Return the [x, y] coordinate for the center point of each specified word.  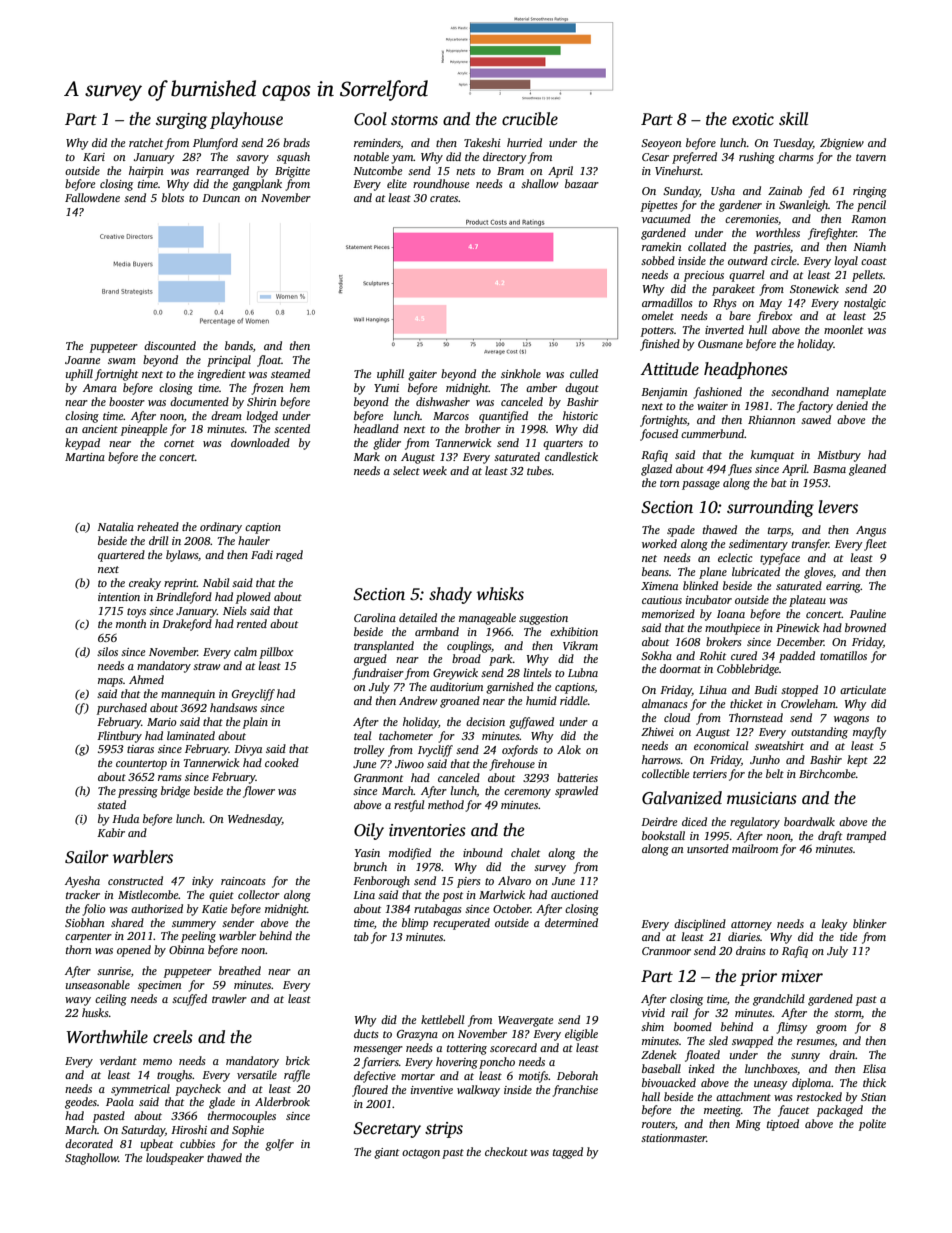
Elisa [874, 1068]
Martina [85, 457]
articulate [863, 689]
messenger [378, 1050]
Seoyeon [661, 144]
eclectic [735, 557]
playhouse [246, 120]
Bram [510, 171]
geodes [81, 1103]
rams [170, 778]
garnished [510, 688]
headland [376, 428]
